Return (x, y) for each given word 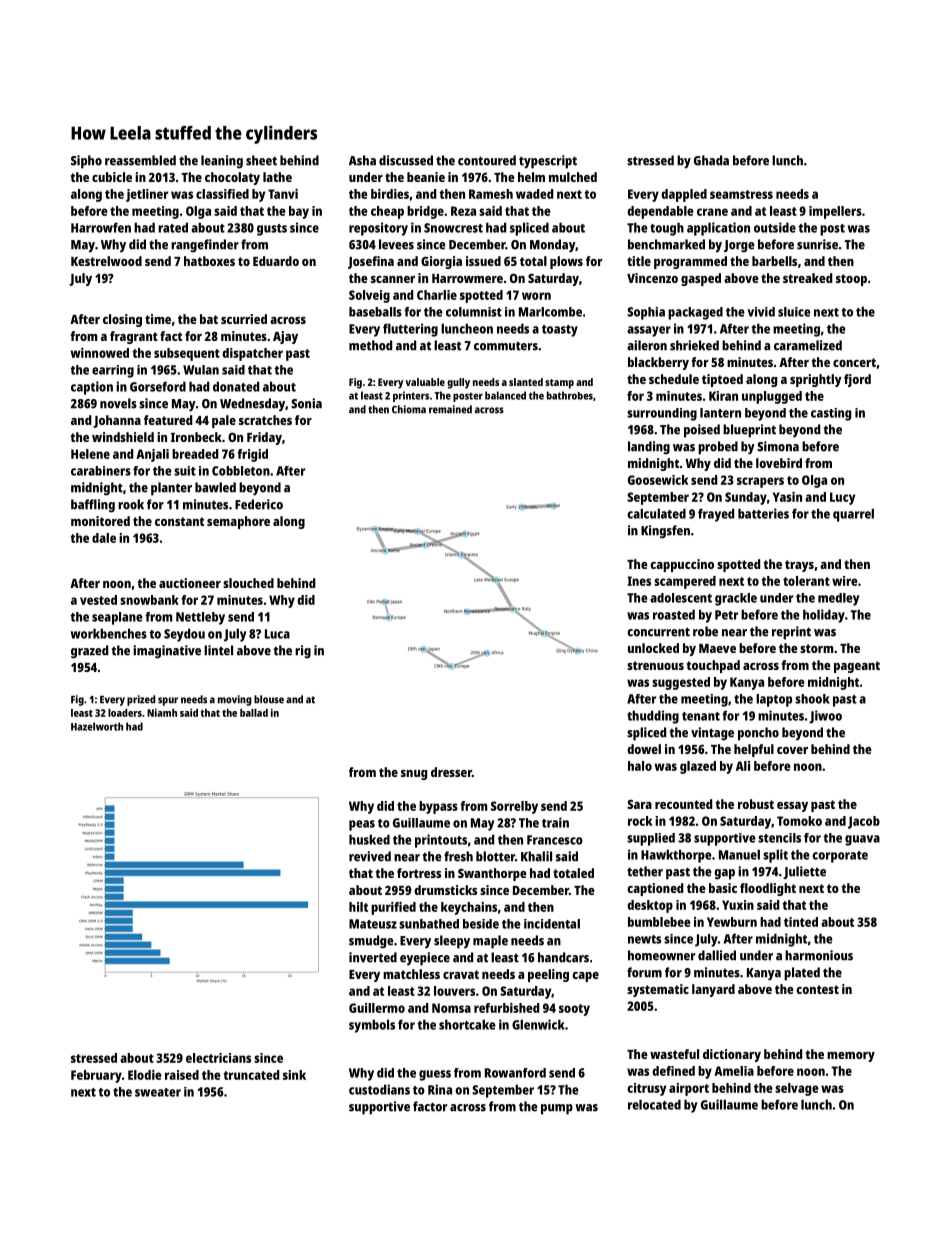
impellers (835, 212)
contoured (487, 160)
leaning (222, 162)
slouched (248, 583)
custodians (379, 1089)
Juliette (804, 872)
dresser (451, 772)
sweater (158, 1092)
